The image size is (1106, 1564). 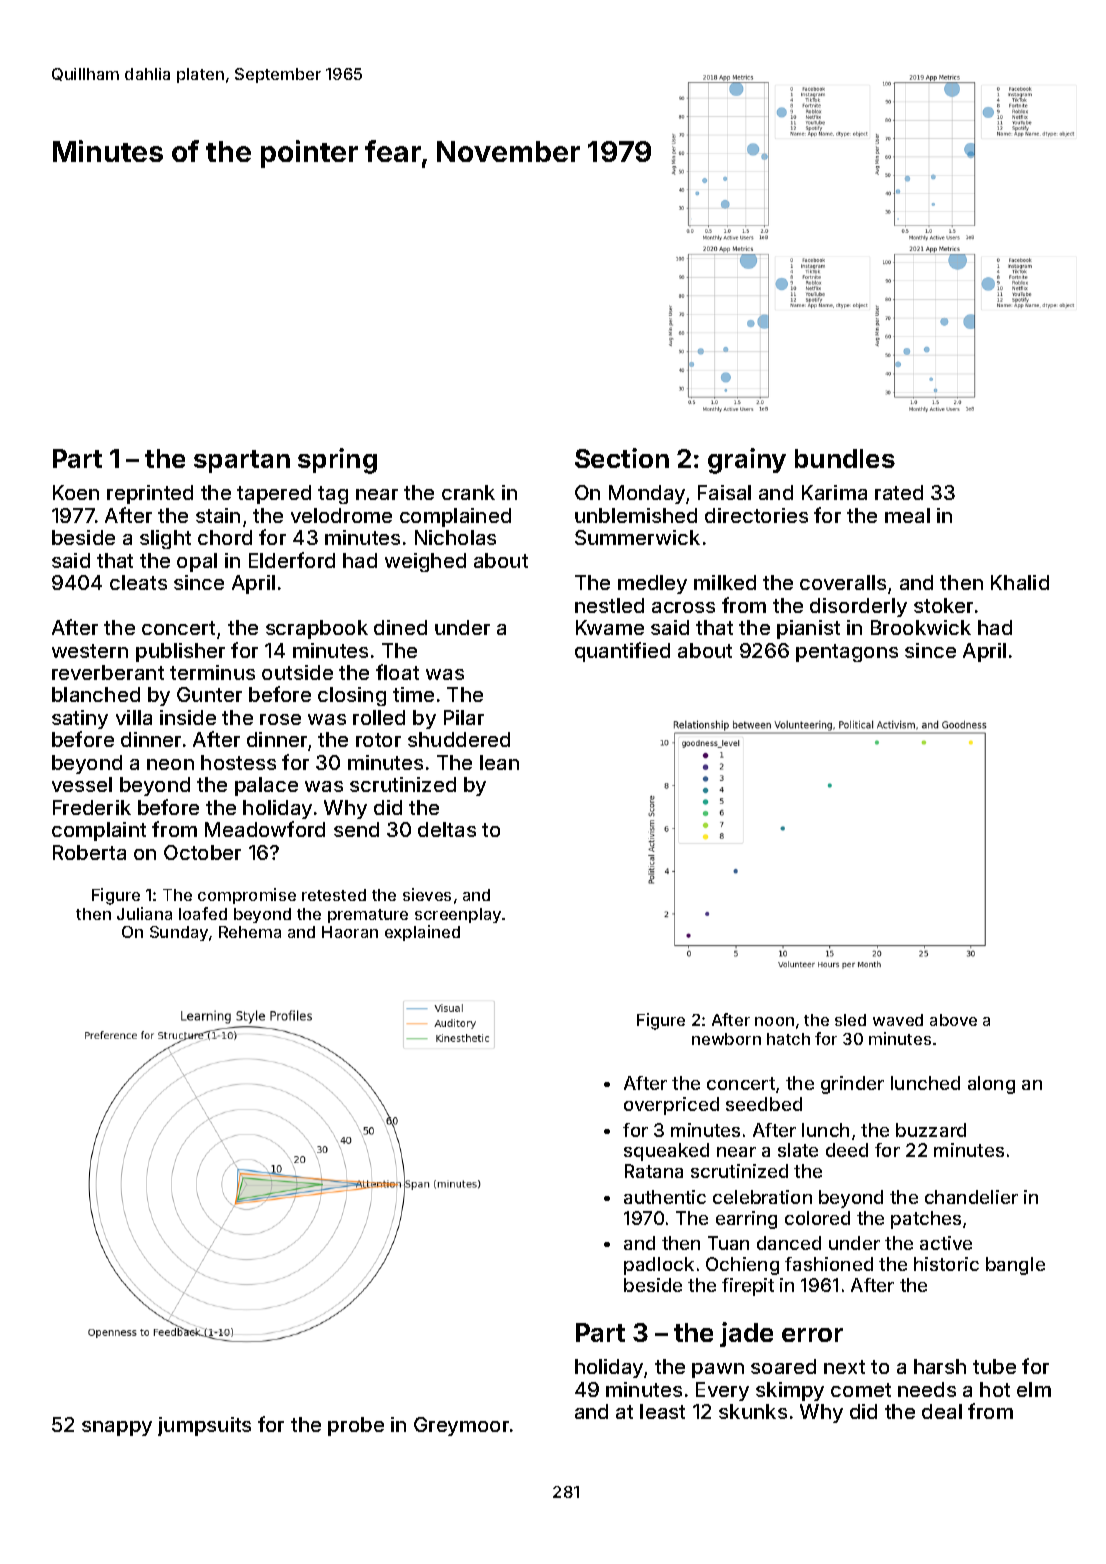 I want to click on slate, so click(x=798, y=1150).
